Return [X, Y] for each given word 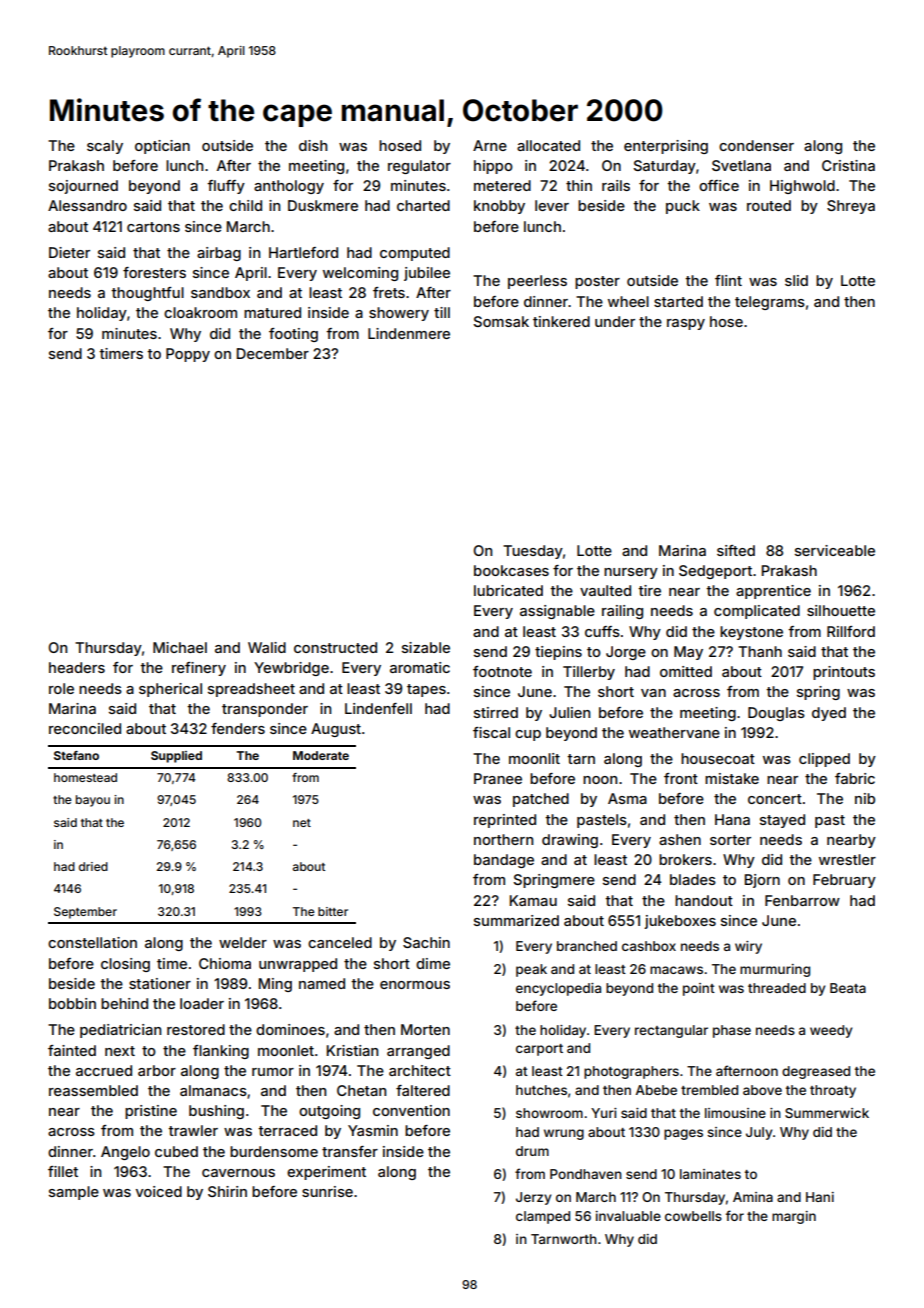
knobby [499, 207]
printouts [844, 673]
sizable [426, 647]
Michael [180, 647]
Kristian [352, 1050]
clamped [543, 1217]
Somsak [501, 321]
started [678, 301]
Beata [848, 988]
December [273, 353]
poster [597, 282]
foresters [154, 272]
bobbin [72, 1003]
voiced [159, 1191]
